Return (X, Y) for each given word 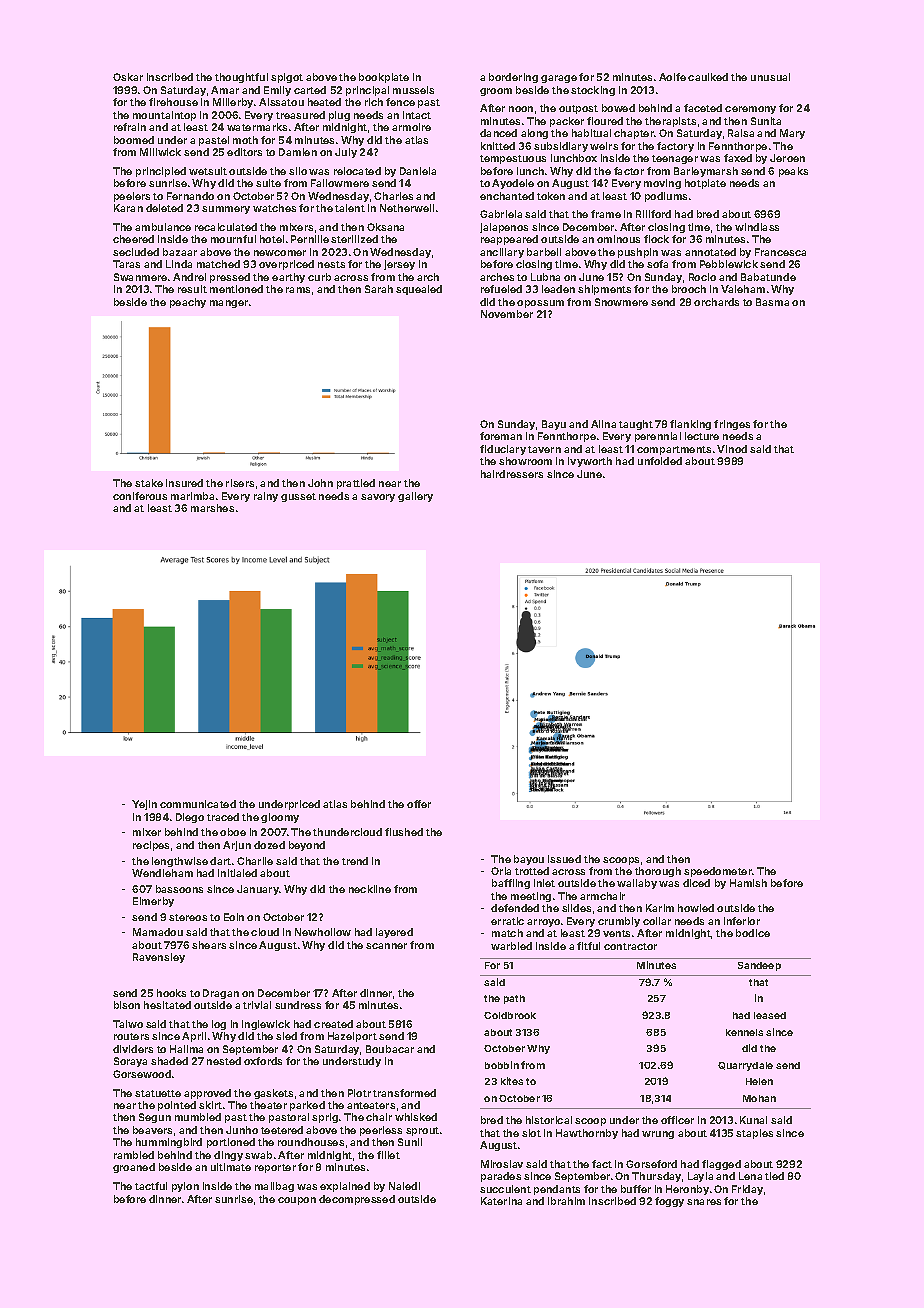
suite (268, 183)
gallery (415, 497)
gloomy (280, 818)
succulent (505, 1189)
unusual (770, 77)
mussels (413, 90)
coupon (297, 1201)
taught (636, 425)
